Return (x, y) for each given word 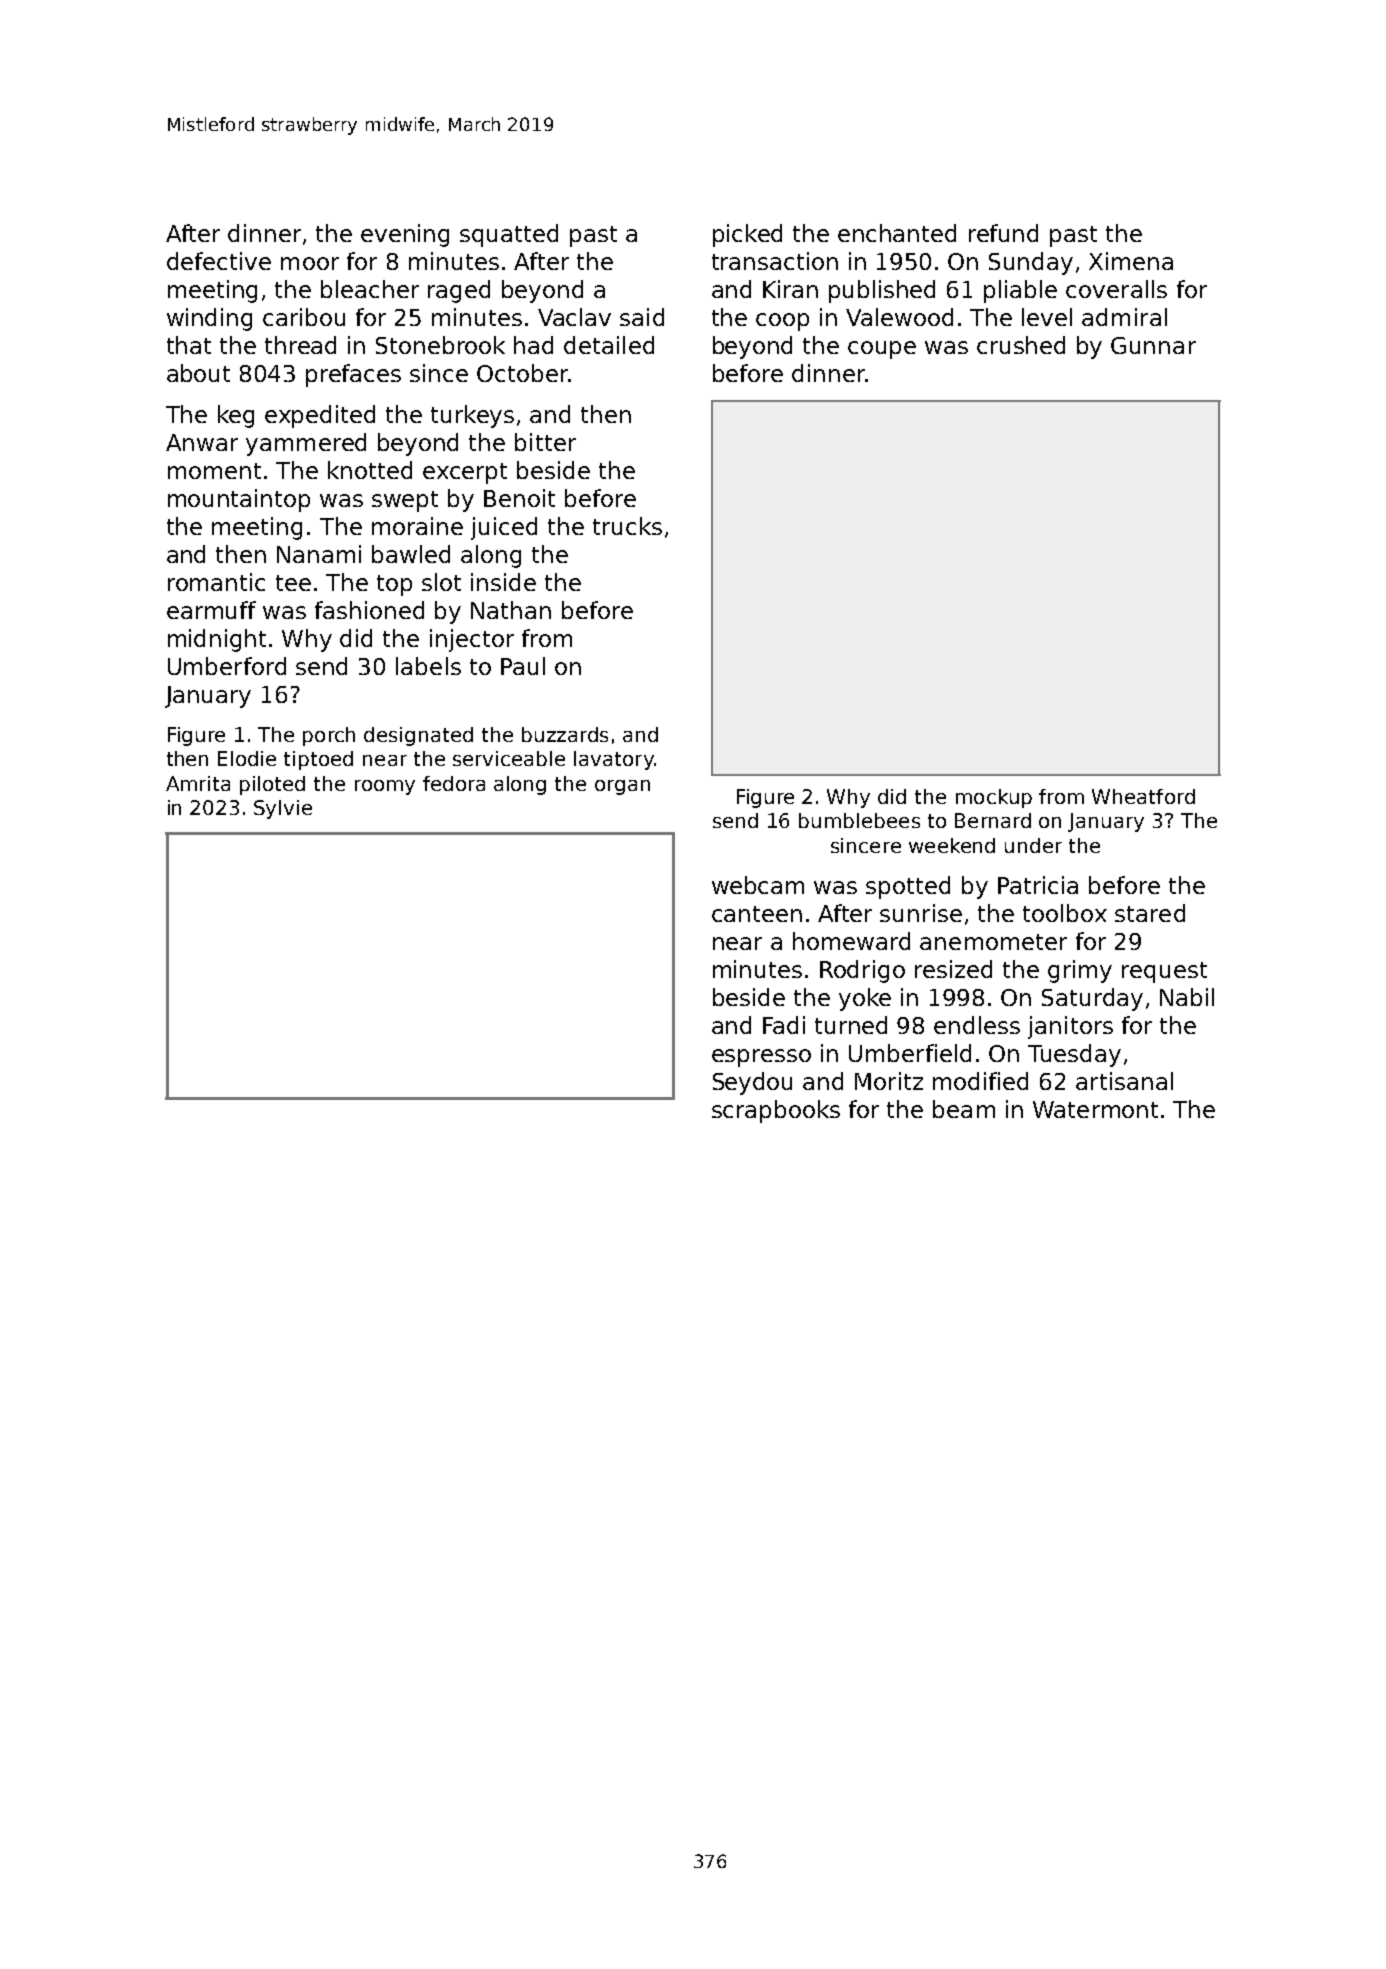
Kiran (790, 289)
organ (622, 787)
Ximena (1131, 261)
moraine (417, 526)
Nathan (511, 610)
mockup (994, 798)
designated (418, 736)
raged (459, 291)
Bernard (993, 820)
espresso (761, 1058)
